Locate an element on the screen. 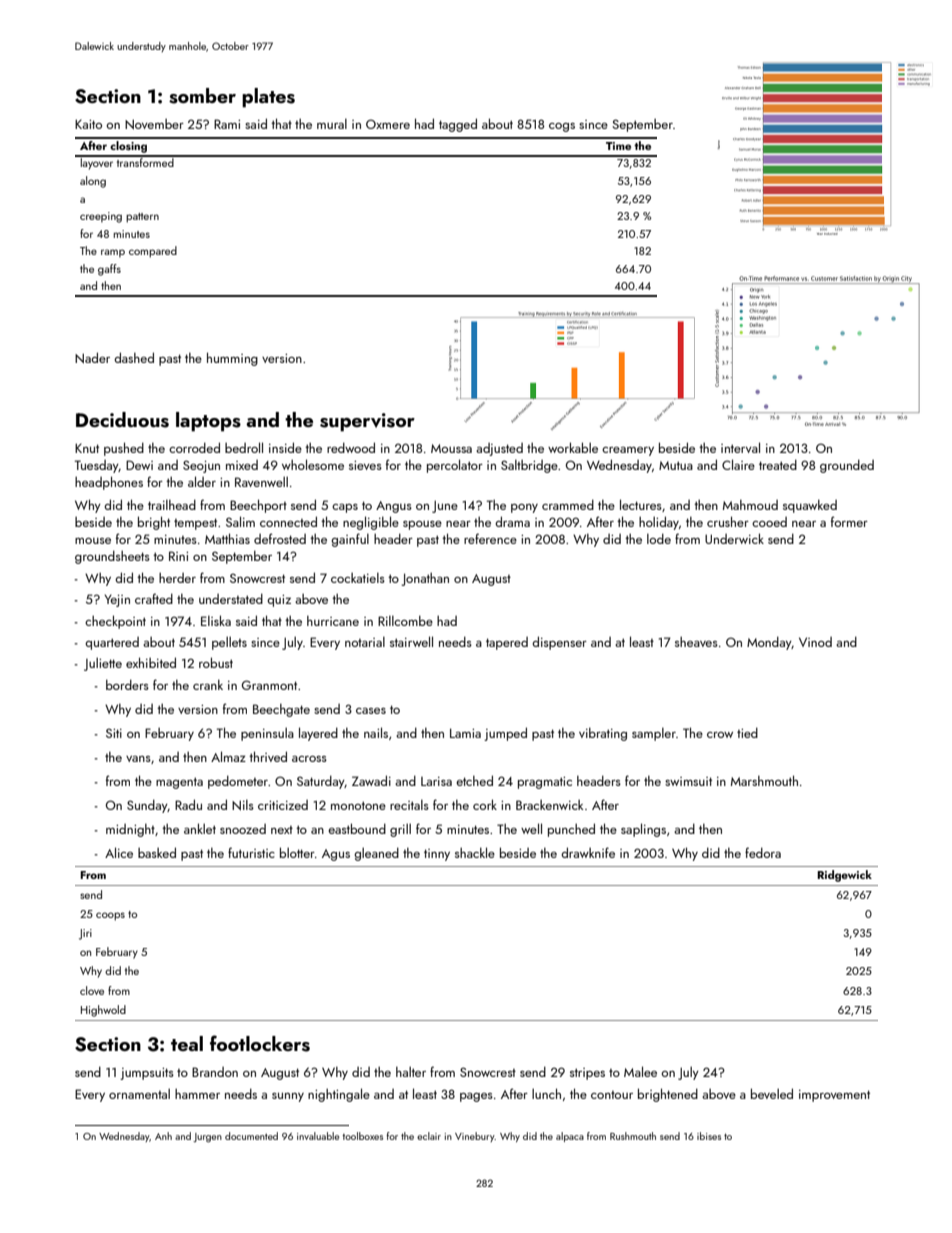  Highwold is located at coordinates (103, 1011).
